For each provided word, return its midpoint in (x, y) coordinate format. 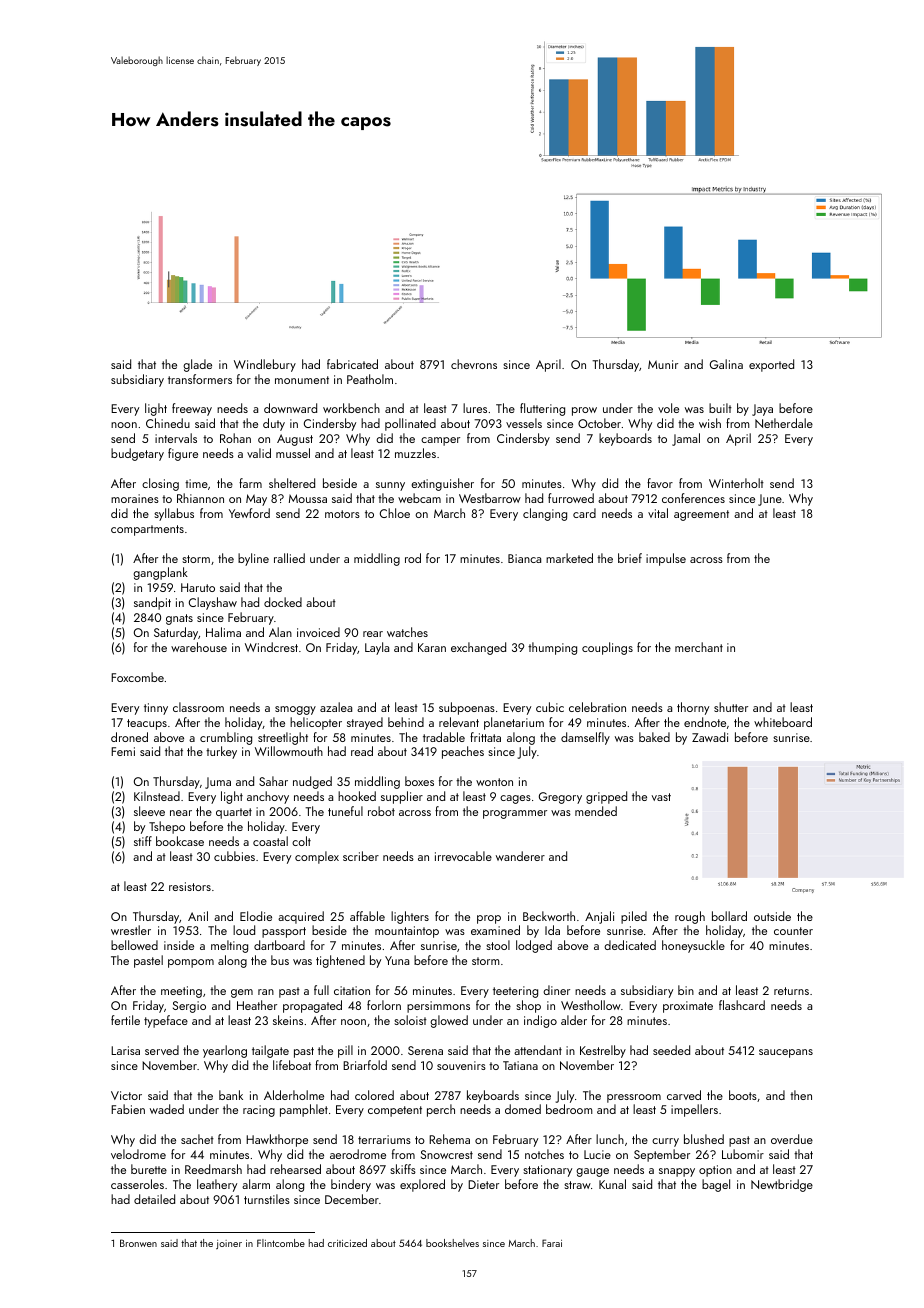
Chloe (395, 513)
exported (771, 365)
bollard (729, 916)
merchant (699, 647)
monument (302, 380)
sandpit (152, 603)
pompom (191, 963)
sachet (197, 1139)
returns (791, 991)
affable (367, 916)
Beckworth (549, 916)
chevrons (474, 364)
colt (301, 841)
